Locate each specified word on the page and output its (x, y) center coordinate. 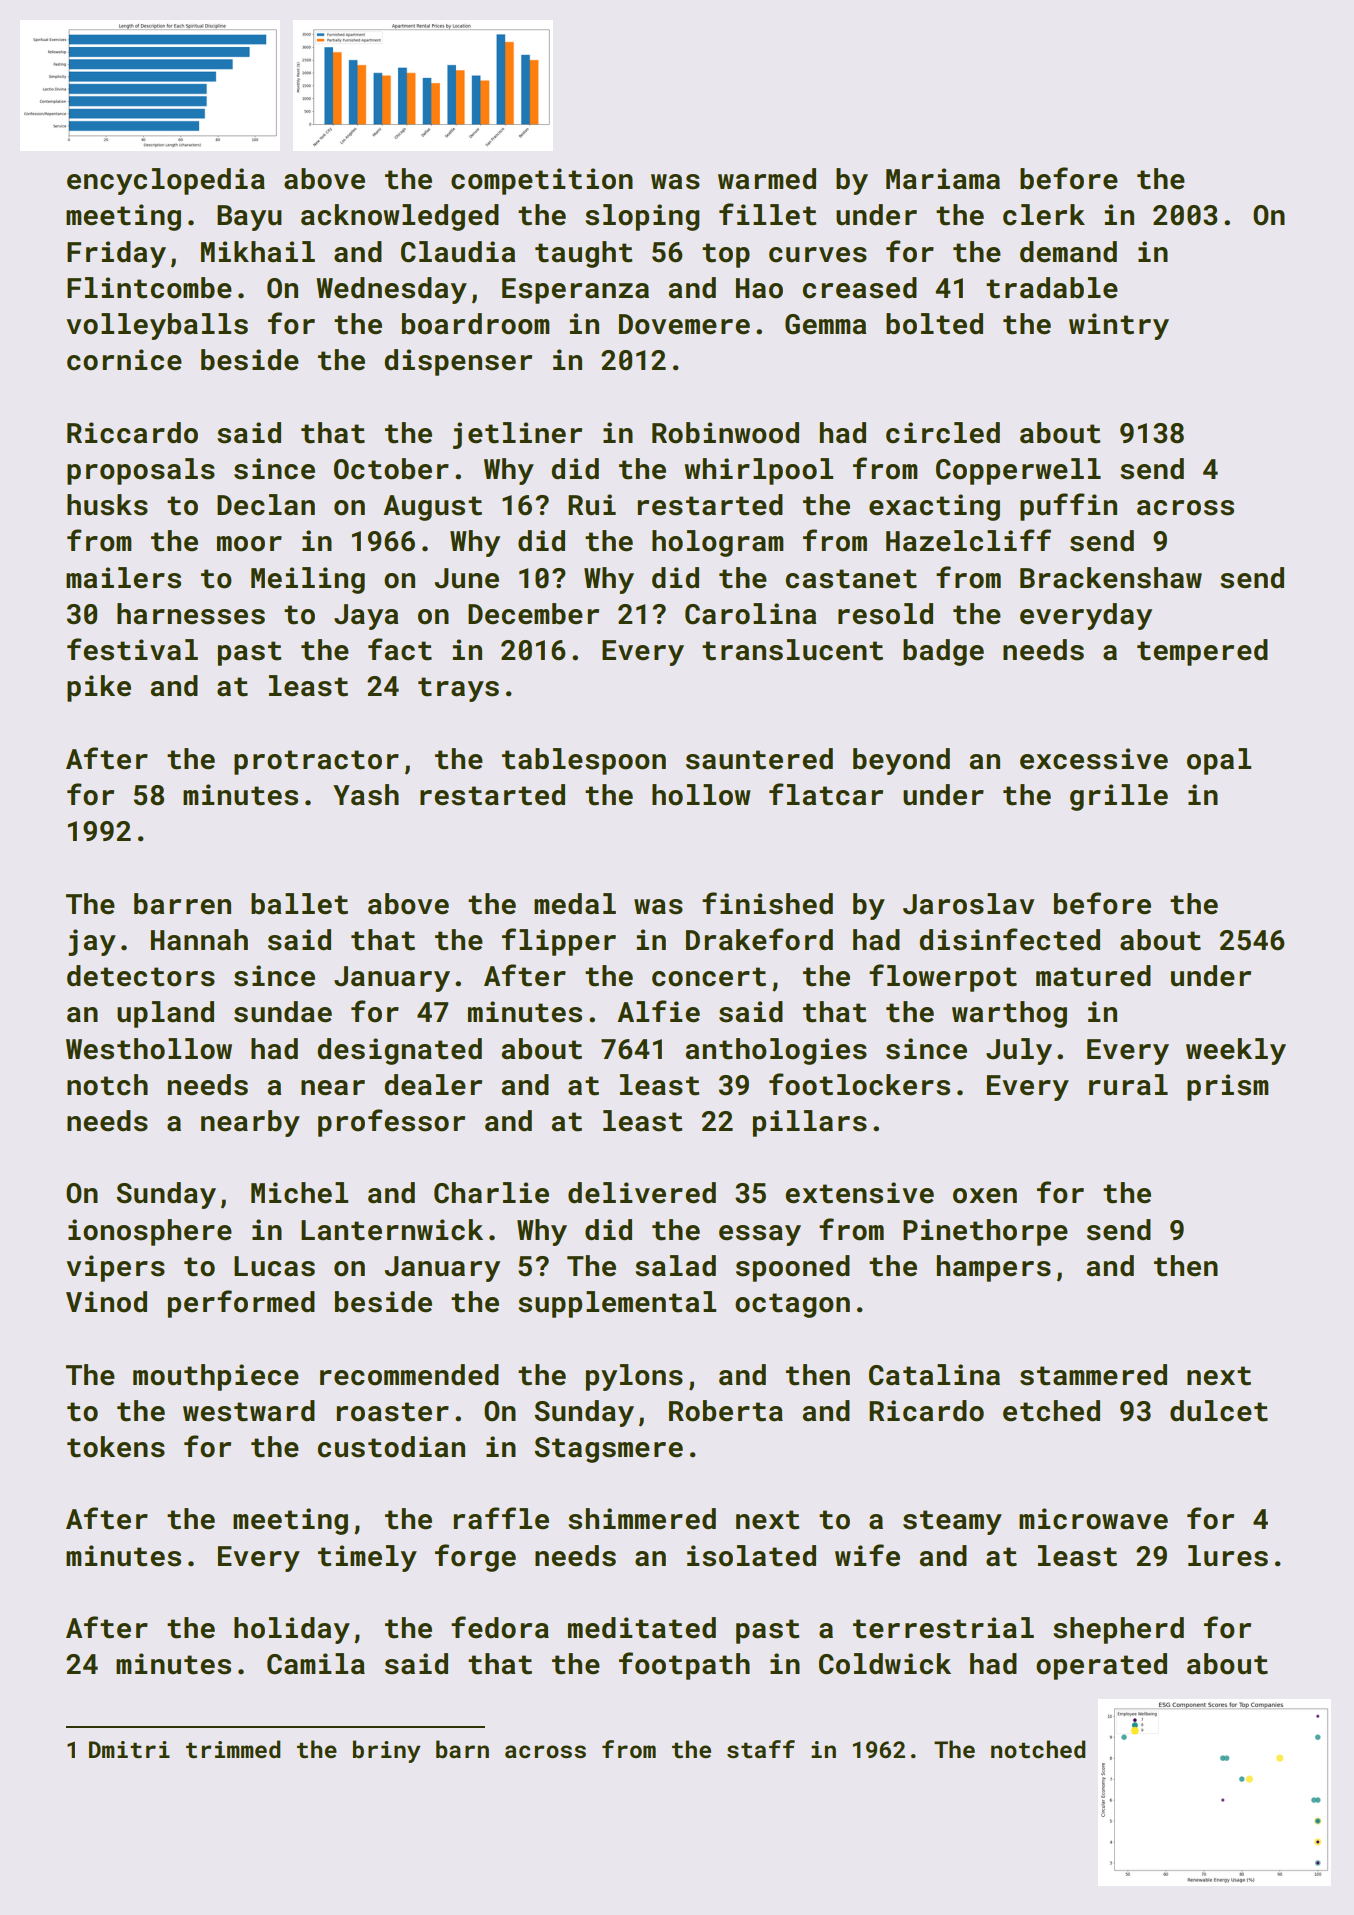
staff (761, 1749)
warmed (767, 179)
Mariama (943, 179)
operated (1101, 1666)
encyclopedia (166, 181)
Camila (316, 1664)
